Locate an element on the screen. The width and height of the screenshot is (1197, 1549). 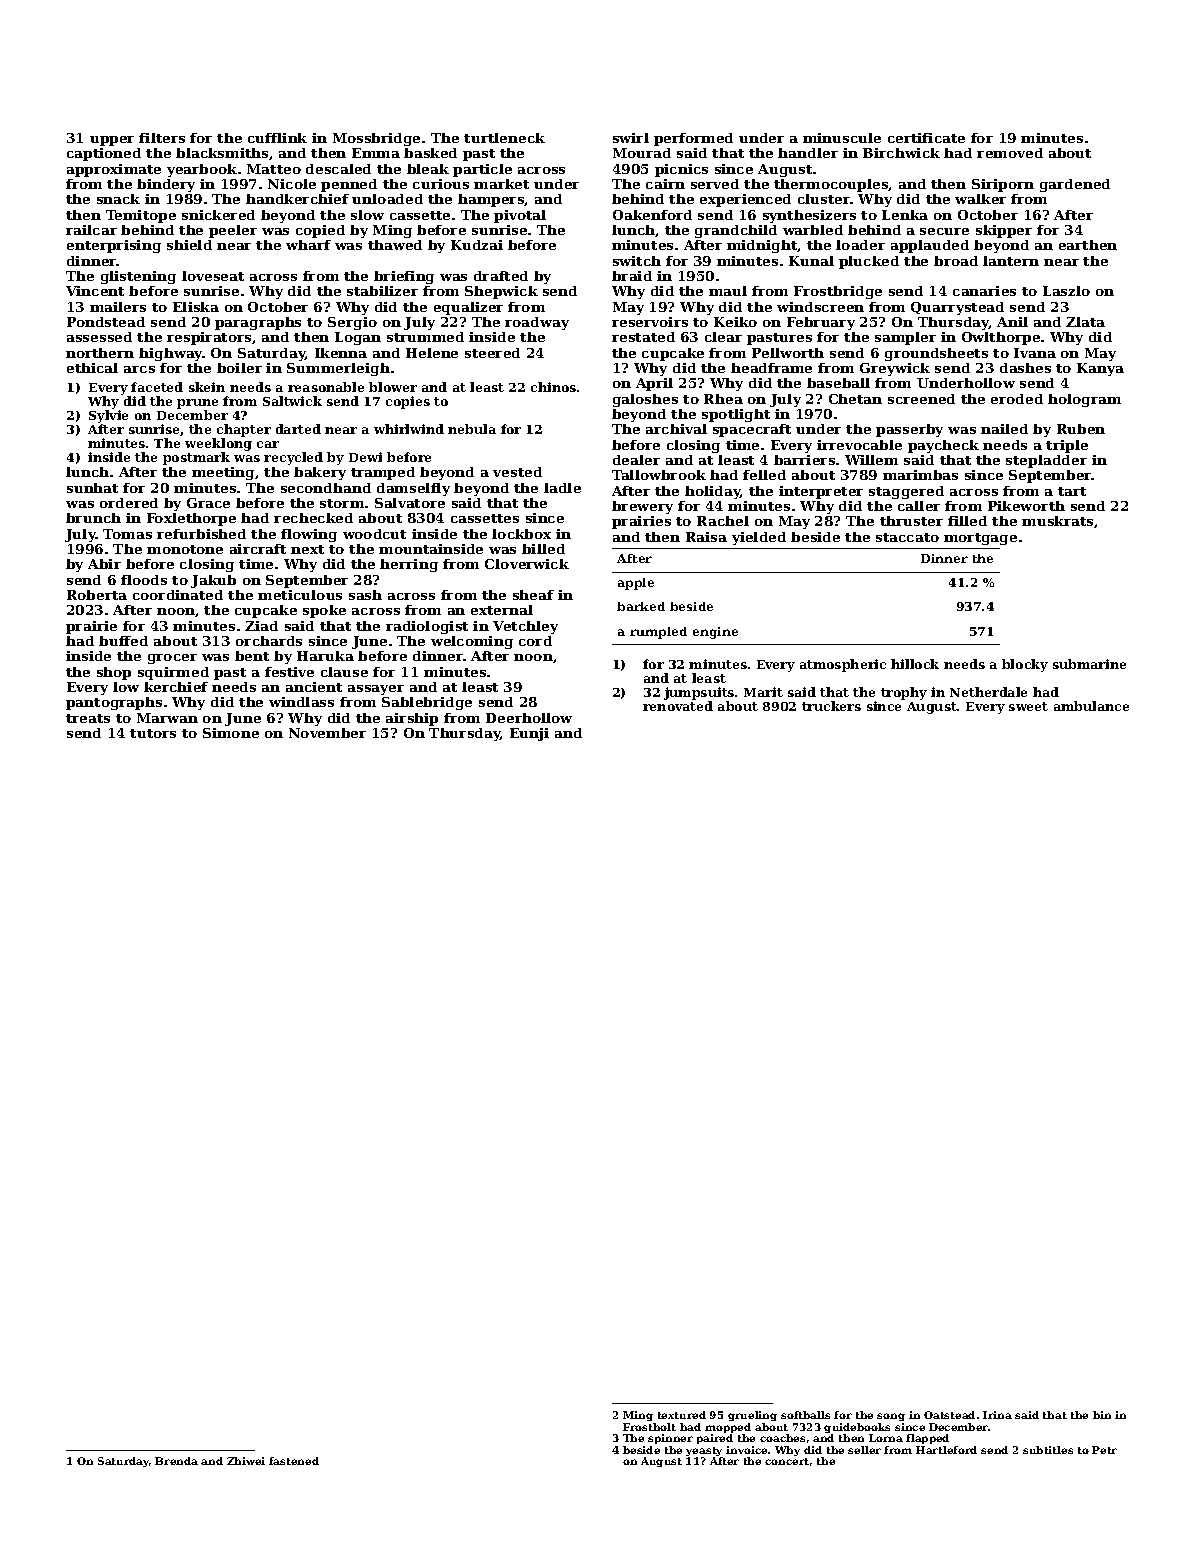
Mossbridge is located at coordinates (376, 139).
